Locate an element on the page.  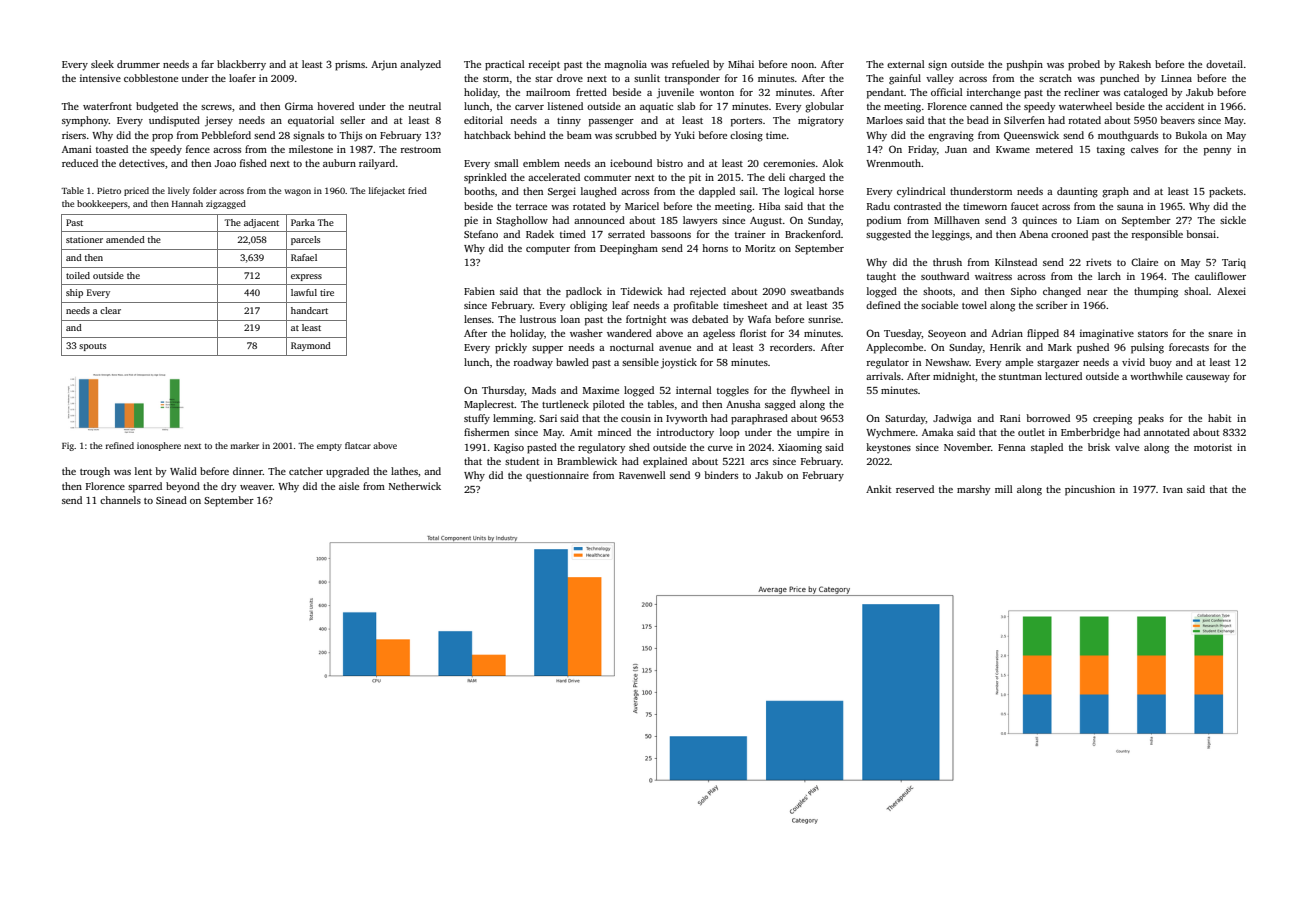
channels is located at coordinates (120, 500).
